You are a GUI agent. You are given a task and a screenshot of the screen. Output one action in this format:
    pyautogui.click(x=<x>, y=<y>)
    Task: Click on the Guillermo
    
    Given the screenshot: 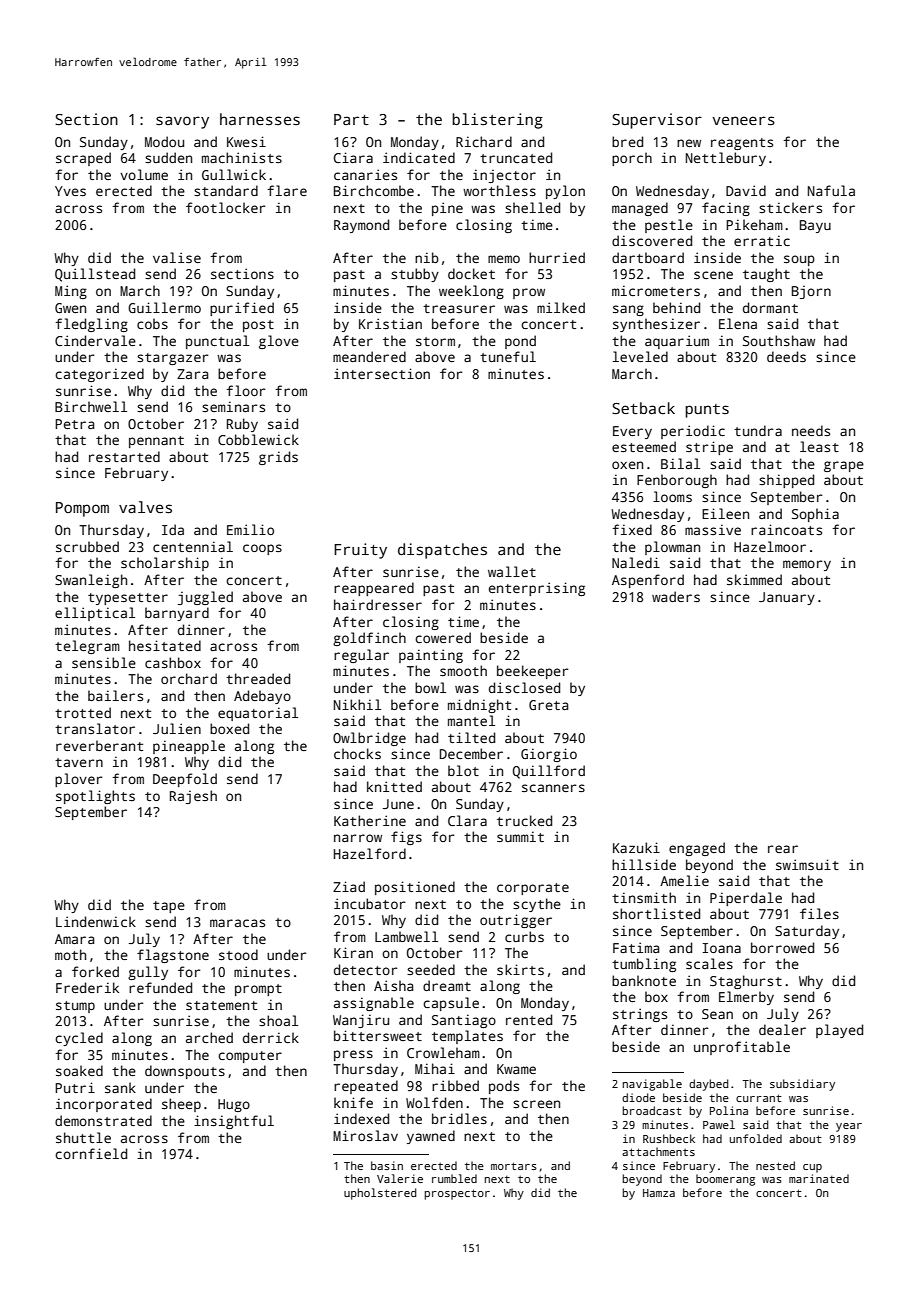 What is the action you would take?
    pyautogui.click(x=164, y=307)
